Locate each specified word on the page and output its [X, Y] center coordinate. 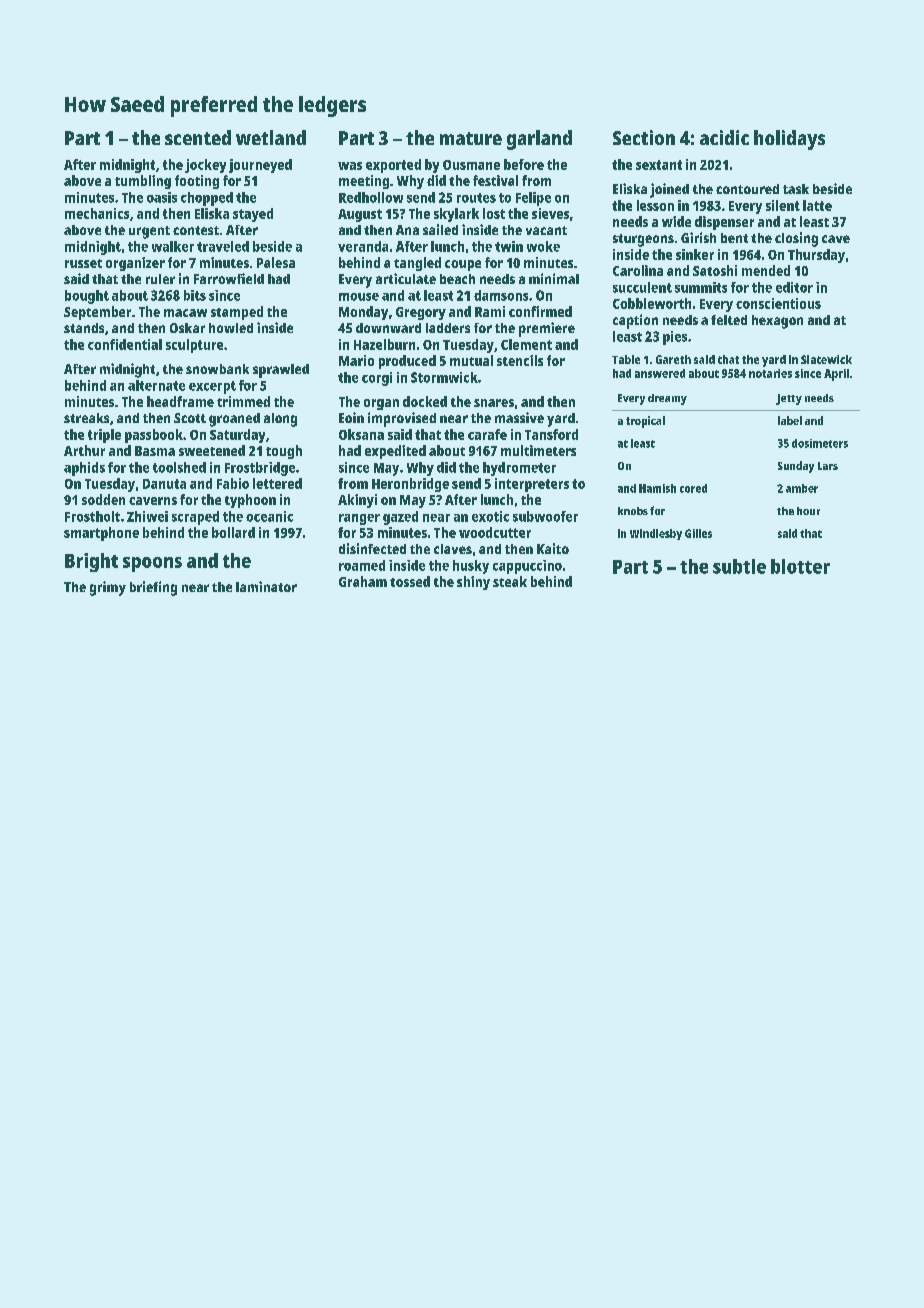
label [790, 420]
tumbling [143, 182]
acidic [724, 137]
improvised [402, 419]
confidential [125, 344]
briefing [153, 588]
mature [471, 138]
